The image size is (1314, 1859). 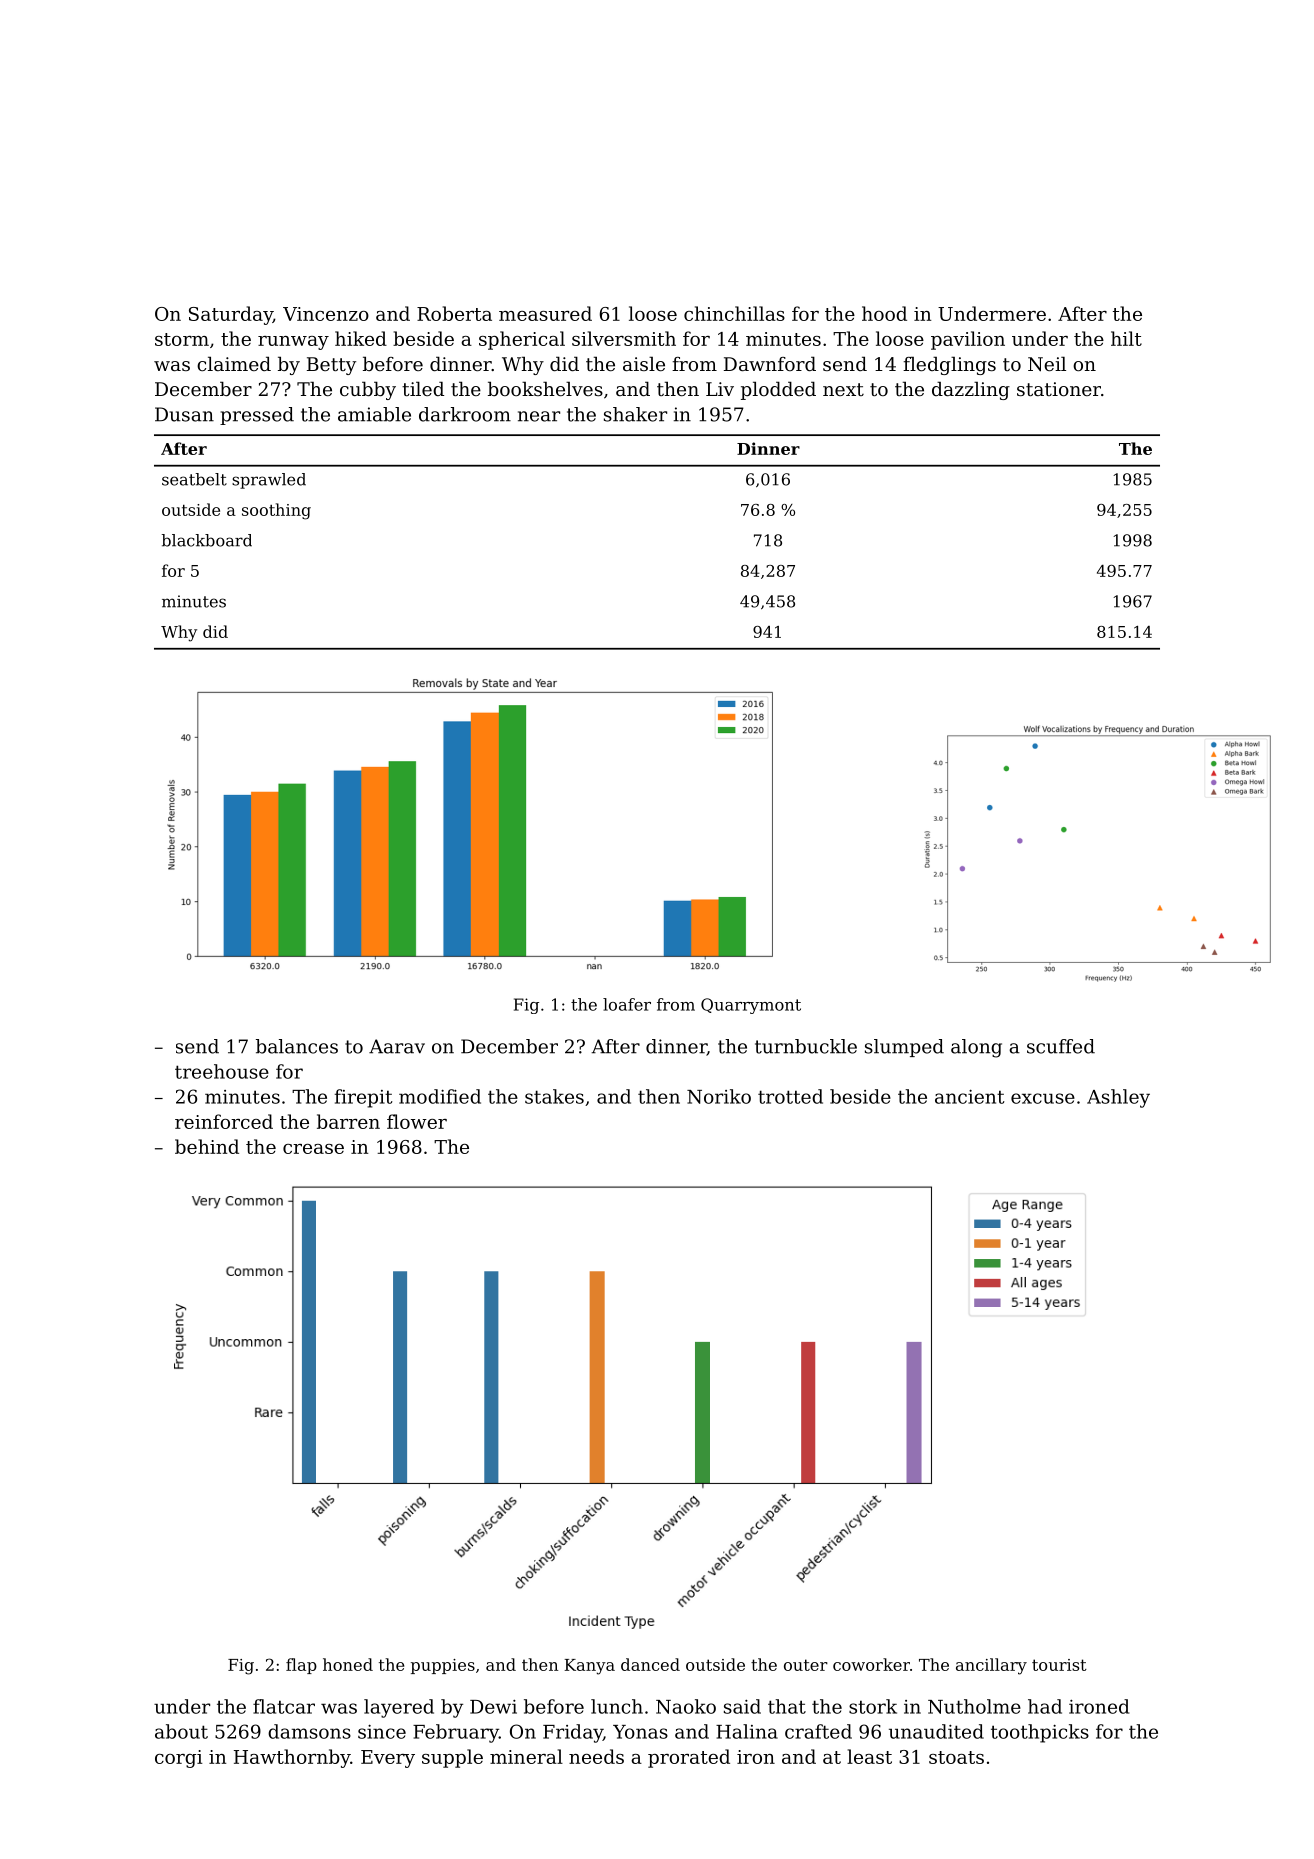 What do you see at coordinates (751, 1006) in the document?
I see `Quarrymont` at bounding box center [751, 1006].
